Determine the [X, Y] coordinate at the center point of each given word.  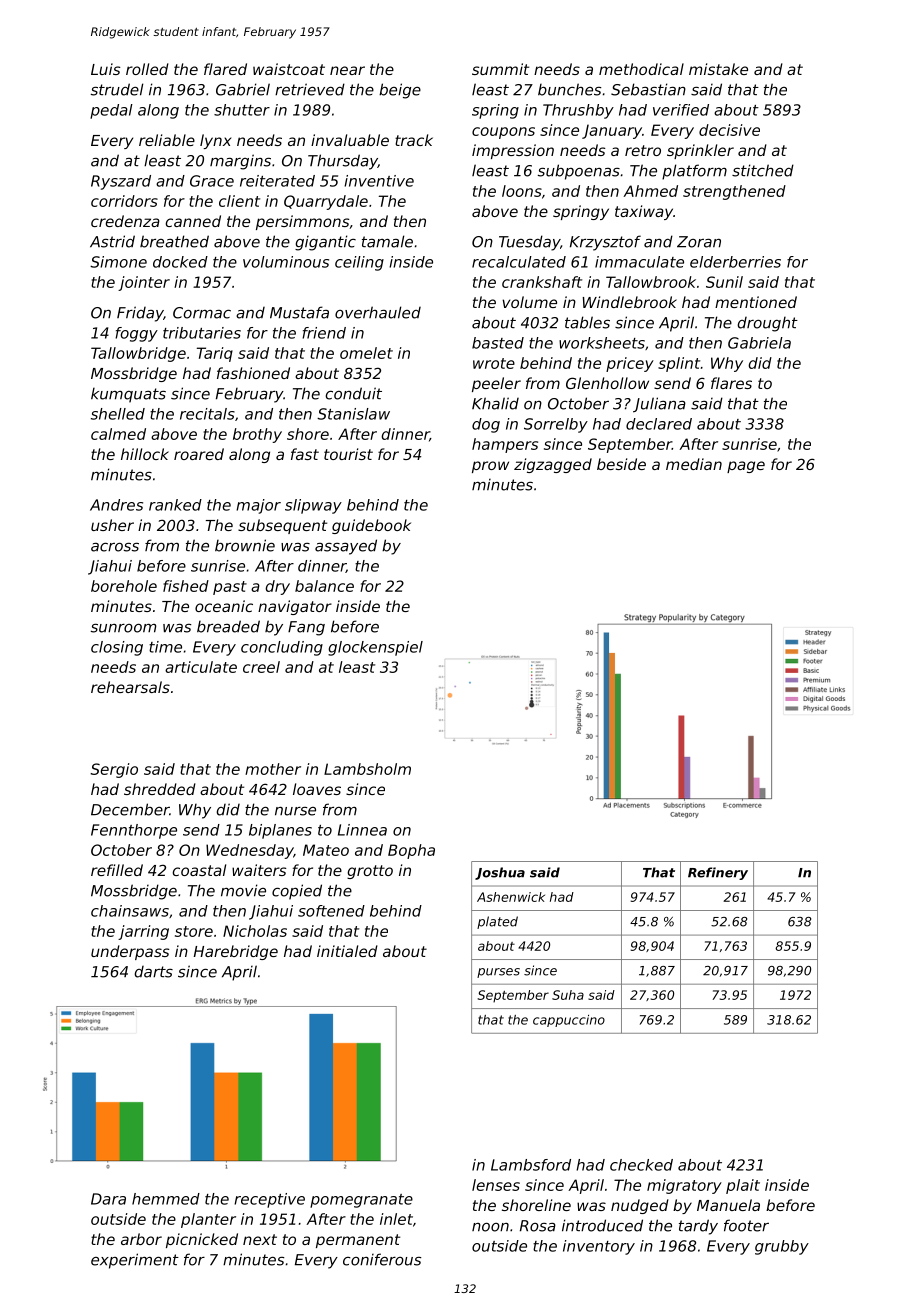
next [260, 1239]
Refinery [718, 873]
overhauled [378, 312]
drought [767, 324]
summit [500, 69]
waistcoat [289, 69]
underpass [130, 952]
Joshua [500, 873]
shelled [118, 414]
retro [643, 150]
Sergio [114, 770]
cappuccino [569, 1021]
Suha [568, 995]
